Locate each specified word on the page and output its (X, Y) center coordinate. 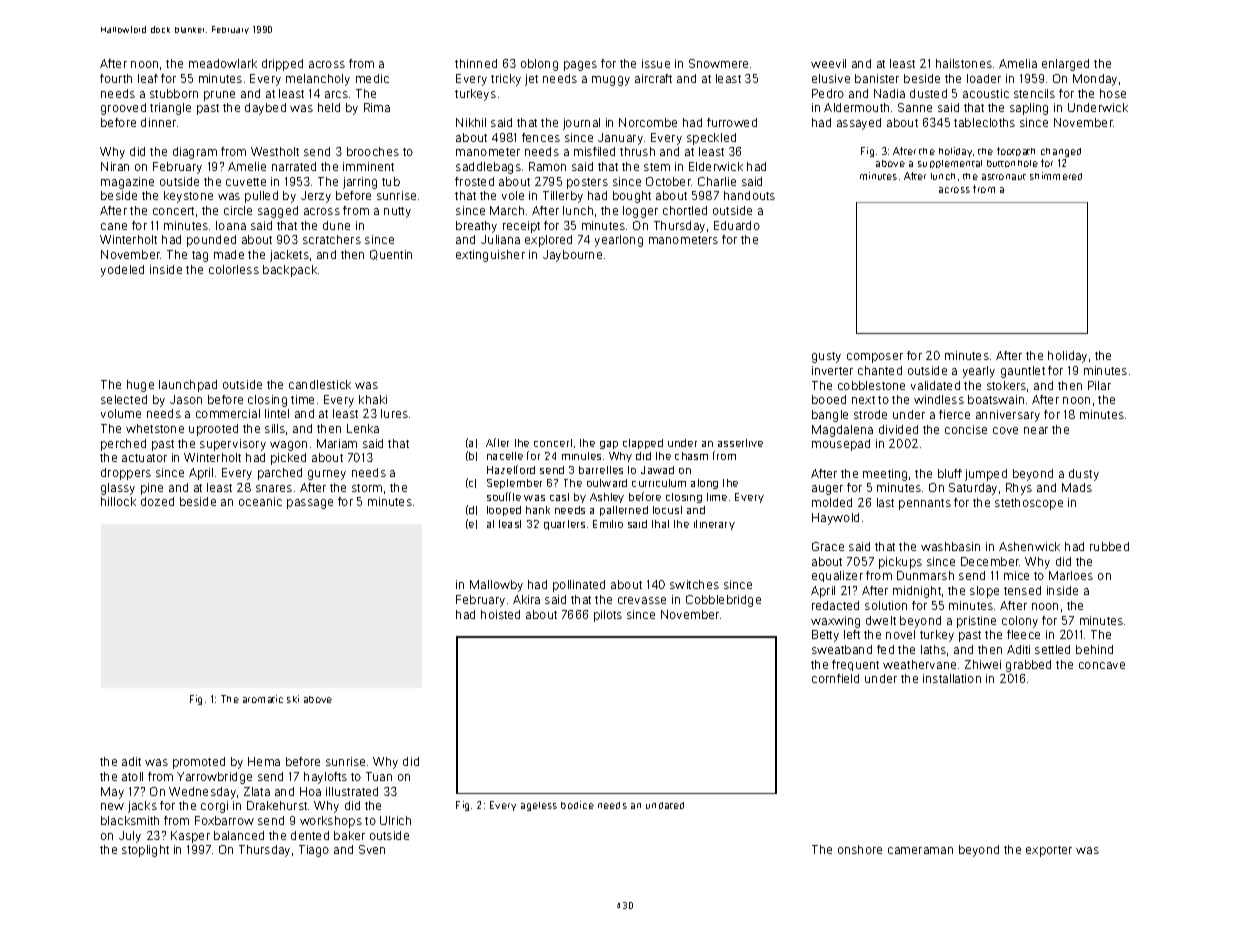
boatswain (996, 399)
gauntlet (1023, 372)
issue (656, 63)
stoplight (145, 851)
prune (219, 96)
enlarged (1065, 65)
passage (310, 504)
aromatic (263, 699)
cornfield (835, 678)
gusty (826, 357)
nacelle (505, 456)
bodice (577, 805)
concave (1102, 665)
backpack (290, 271)
